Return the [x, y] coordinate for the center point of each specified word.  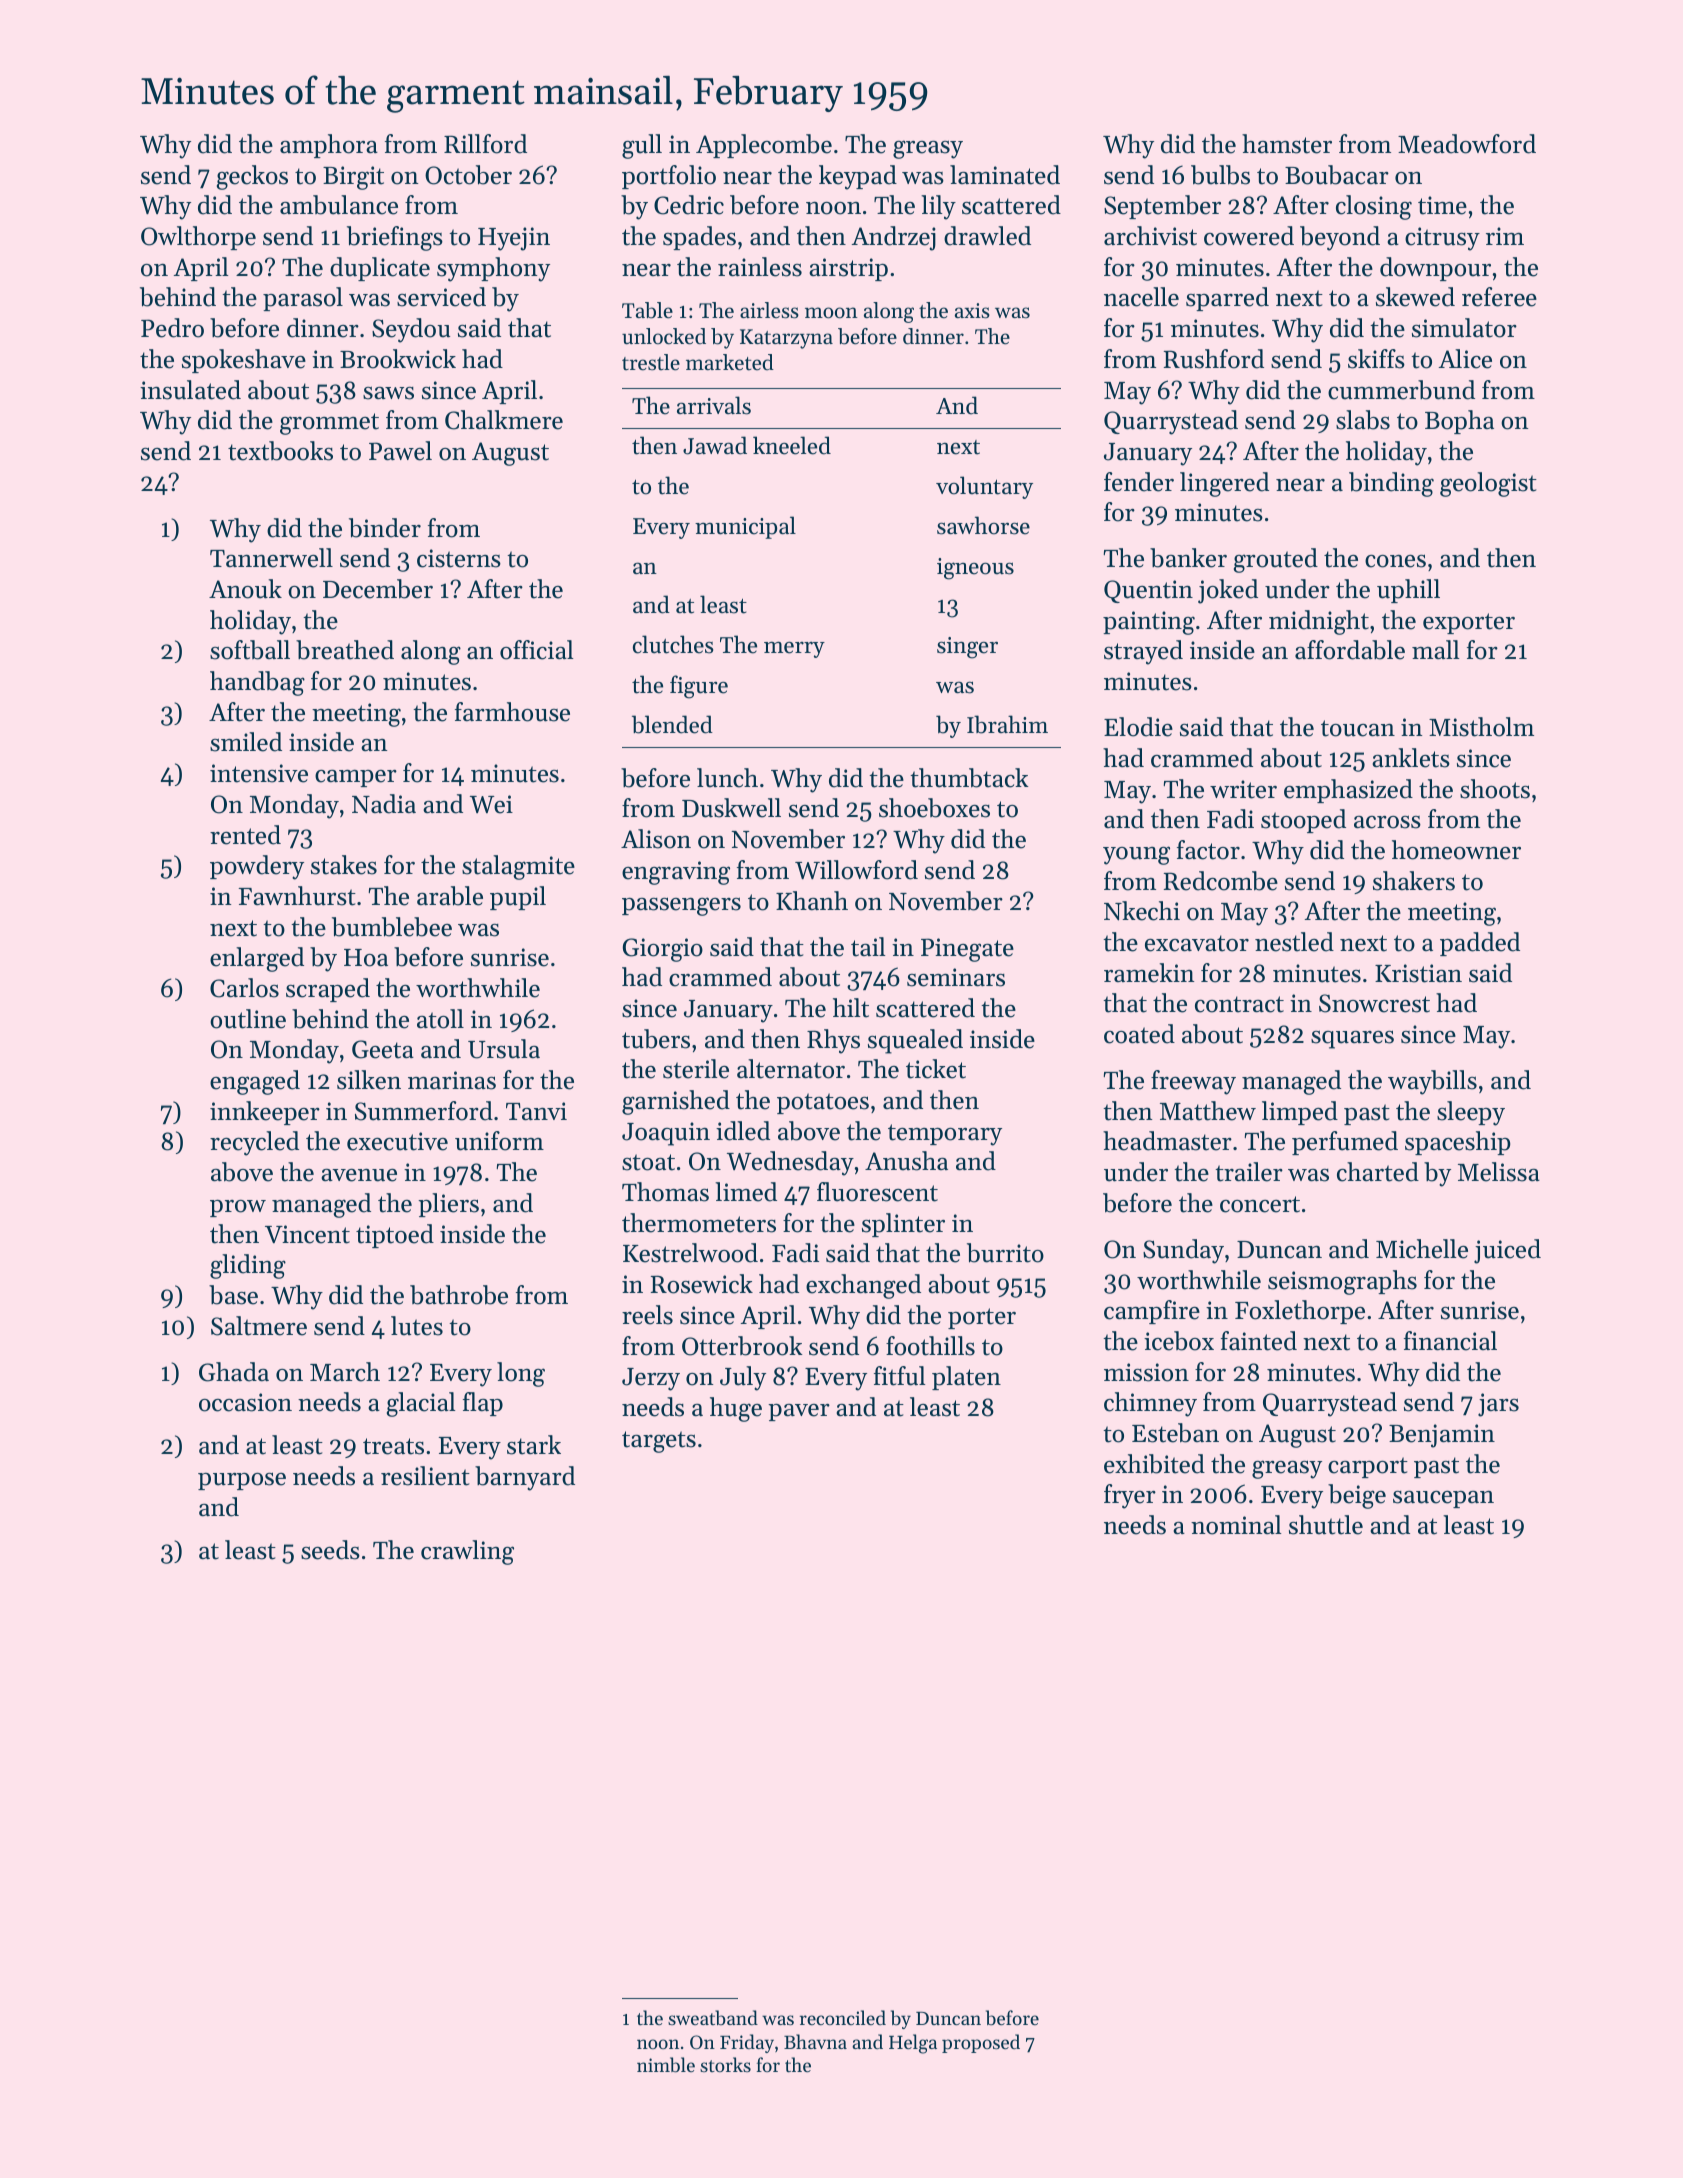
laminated [1005, 175]
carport [1368, 1467]
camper [356, 778]
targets [659, 1442]
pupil [518, 898]
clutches [673, 644]
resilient [425, 1476]
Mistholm [1481, 727]
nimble [666, 2065]
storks [725, 2064]
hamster [1287, 144]
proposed [981, 2043]
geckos [252, 177]
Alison [656, 839]
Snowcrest [1374, 1003]
